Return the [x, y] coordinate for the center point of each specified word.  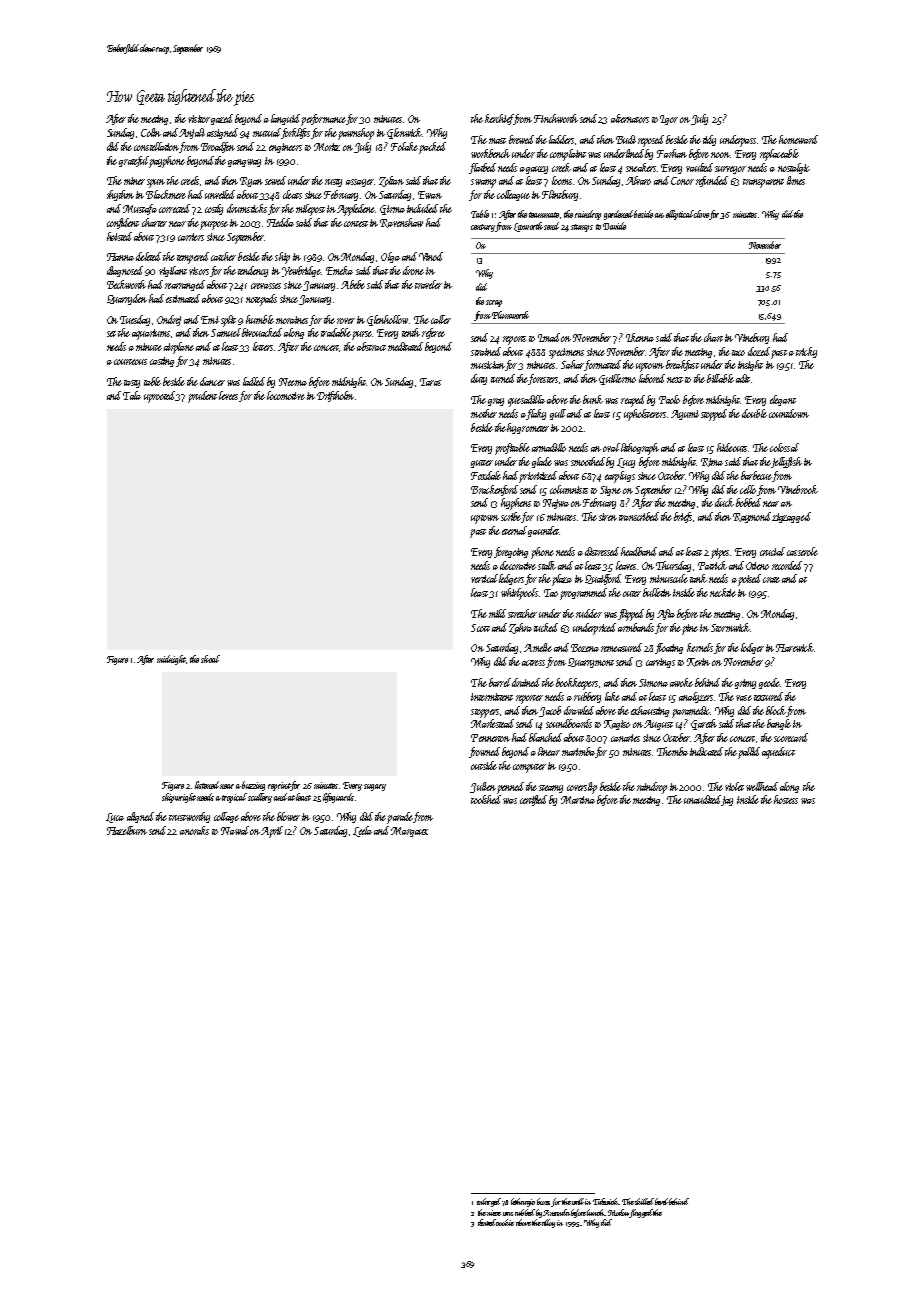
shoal [210, 659]
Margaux [409, 832]
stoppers [485, 713]
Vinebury [752, 338]
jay [727, 801]
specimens [566, 353]
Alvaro [638, 180]
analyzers [696, 697]
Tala [132, 395]
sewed [275, 180]
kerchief [499, 119]
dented [487, 1222]
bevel [661, 1201]
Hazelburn [127, 830]
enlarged [489, 1202]
